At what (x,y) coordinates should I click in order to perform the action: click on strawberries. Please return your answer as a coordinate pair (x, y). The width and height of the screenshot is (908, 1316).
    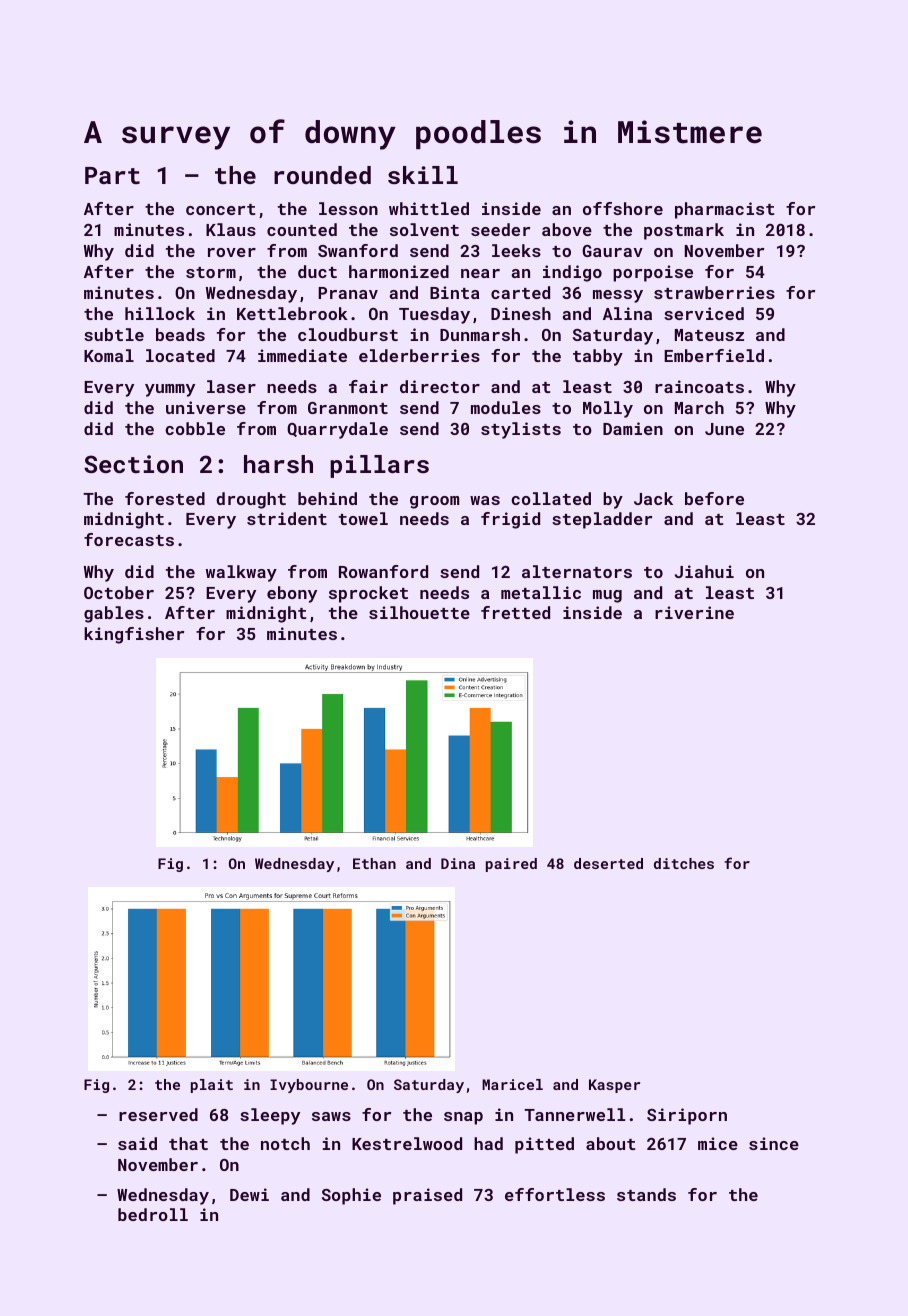
    Looking at the image, I should click on (714, 292).
